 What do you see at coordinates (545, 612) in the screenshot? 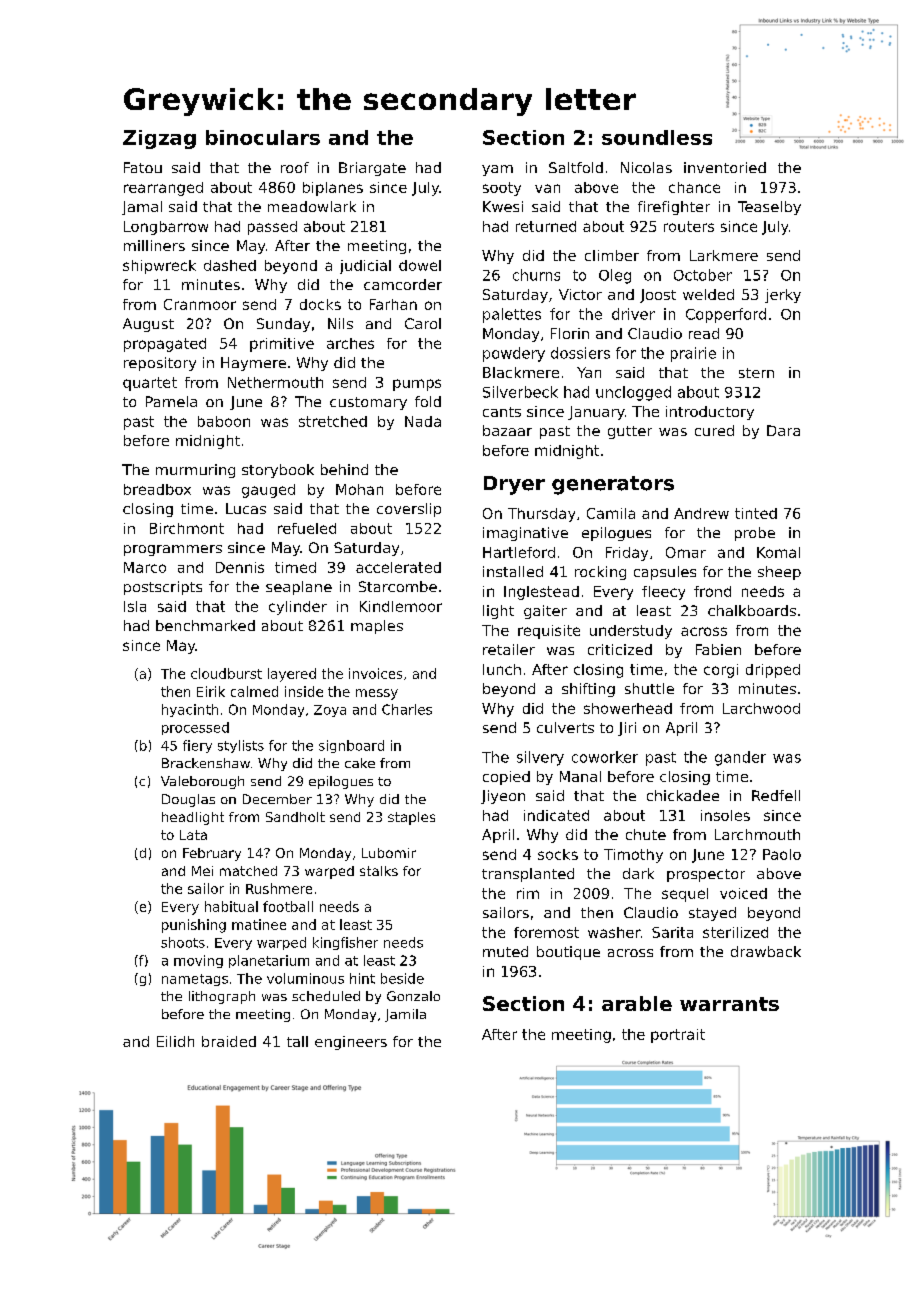
I see `gaiter` at bounding box center [545, 612].
